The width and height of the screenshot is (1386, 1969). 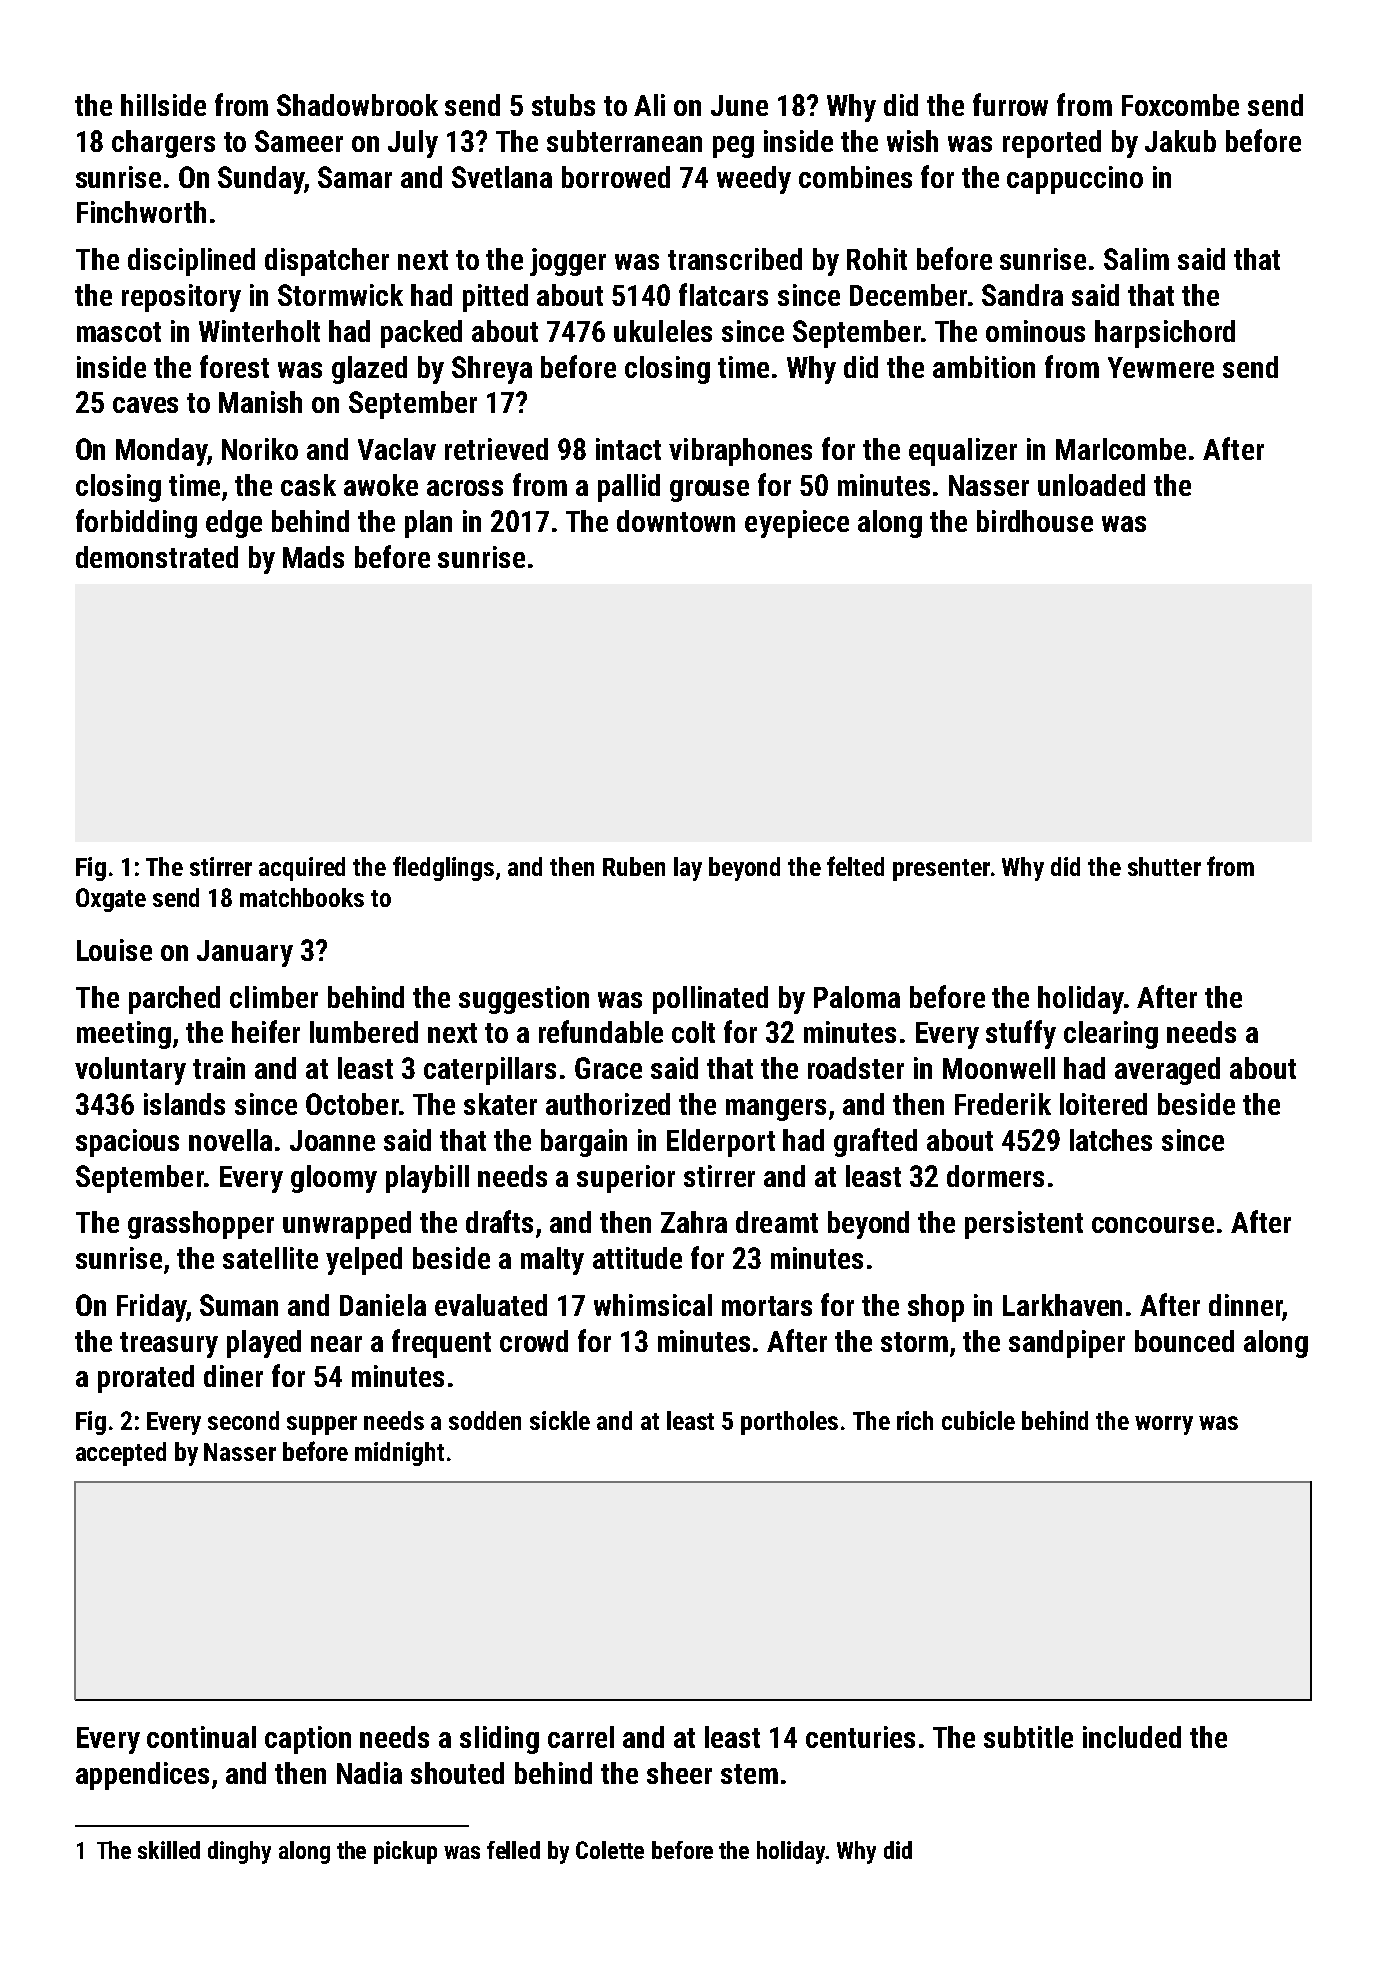 What do you see at coordinates (789, 1423) in the screenshot?
I see `portholes` at bounding box center [789, 1423].
